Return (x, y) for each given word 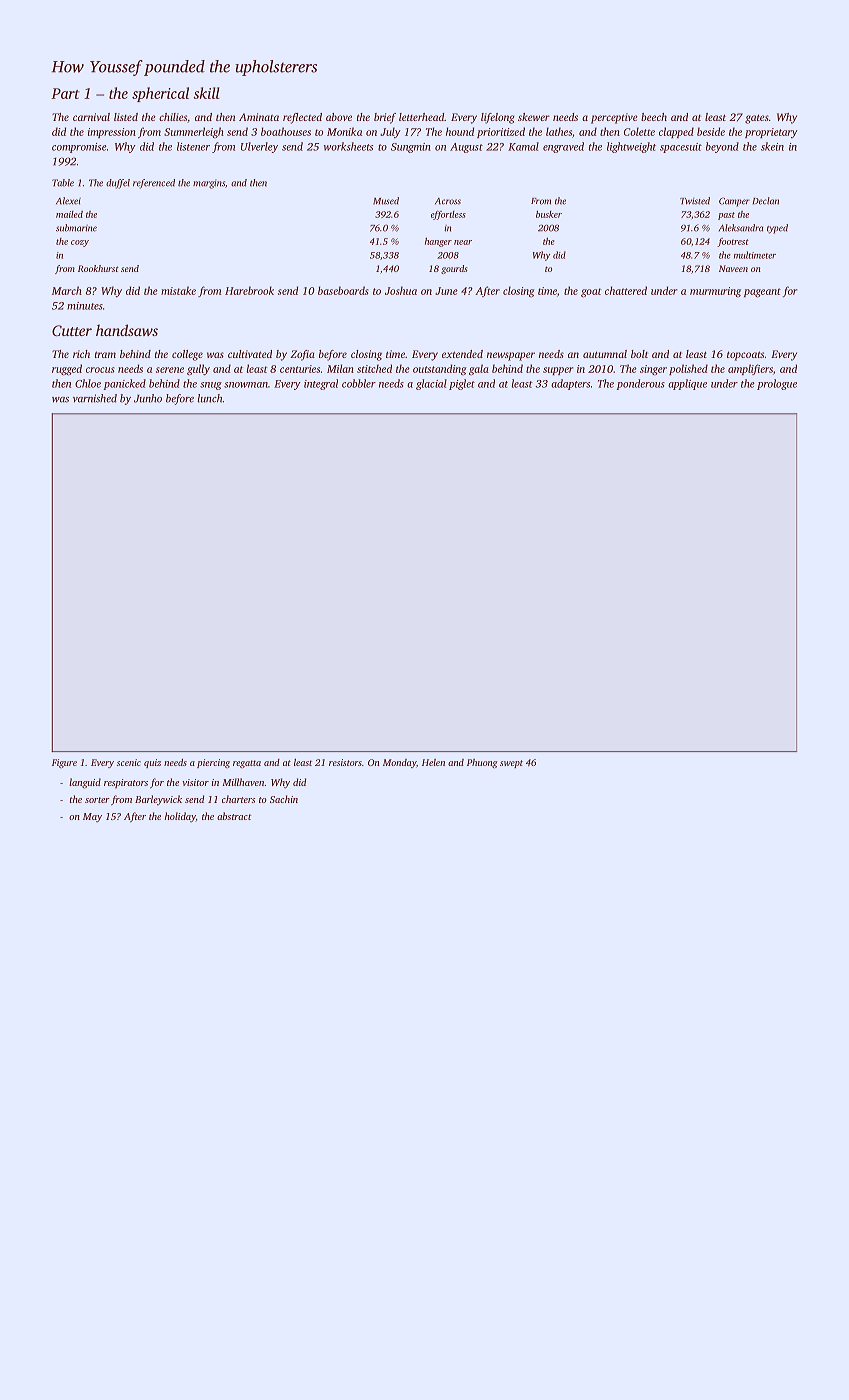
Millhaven (243, 782)
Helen (433, 762)
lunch (210, 398)
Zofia (302, 355)
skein (772, 146)
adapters (570, 384)
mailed (69, 214)
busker (549, 214)
